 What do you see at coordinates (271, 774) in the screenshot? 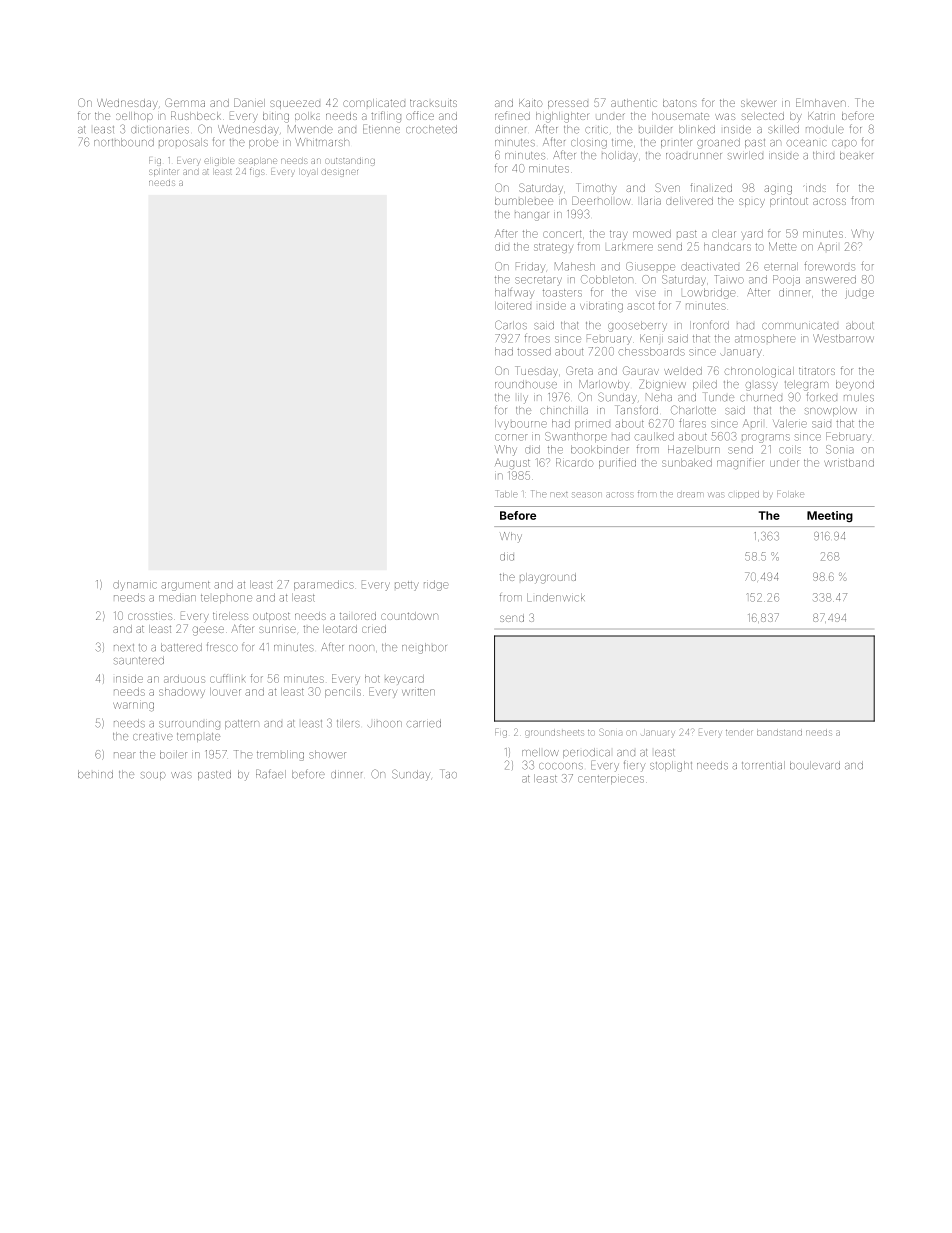
I see `Rafael` at bounding box center [271, 774].
